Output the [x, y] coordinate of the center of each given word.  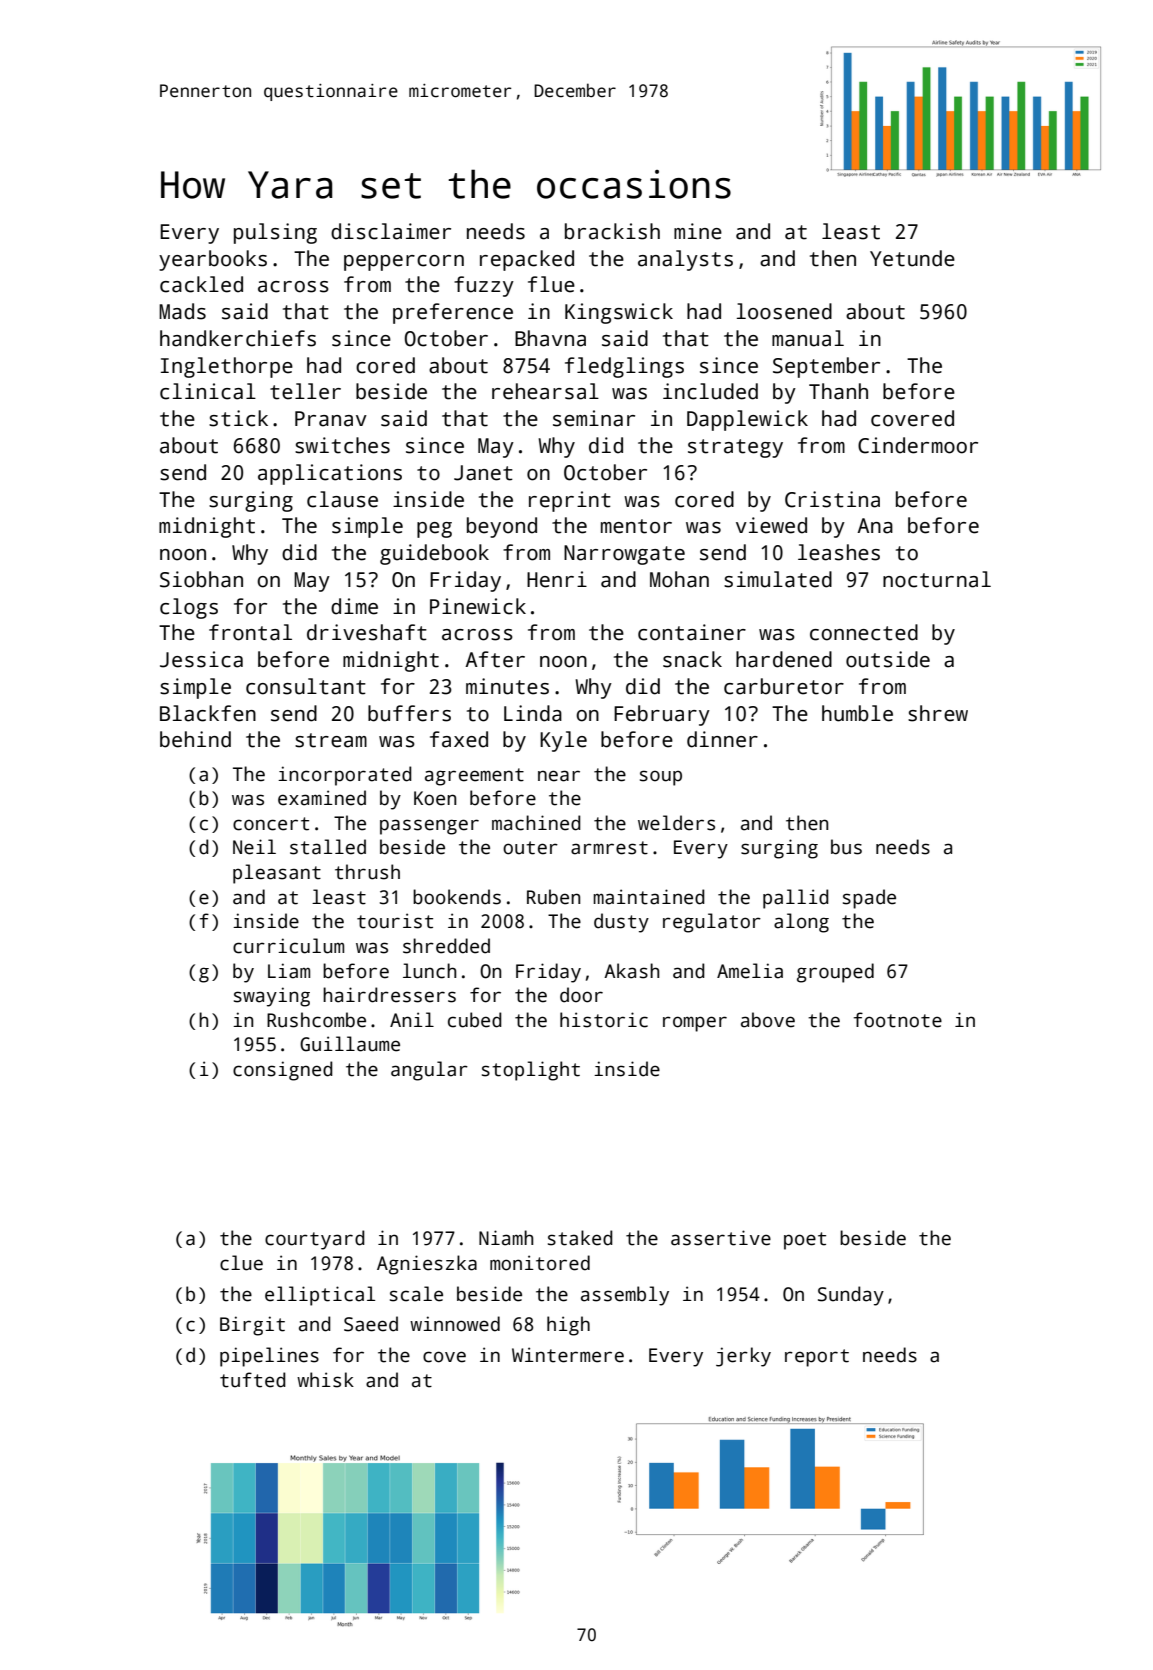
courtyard [315, 1240]
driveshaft [367, 632]
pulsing [275, 233]
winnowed [455, 1324]
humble [857, 713]
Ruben [553, 897]
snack [692, 659]
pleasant [277, 874]
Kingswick [619, 313]
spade [869, 899]
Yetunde [912, 258]
